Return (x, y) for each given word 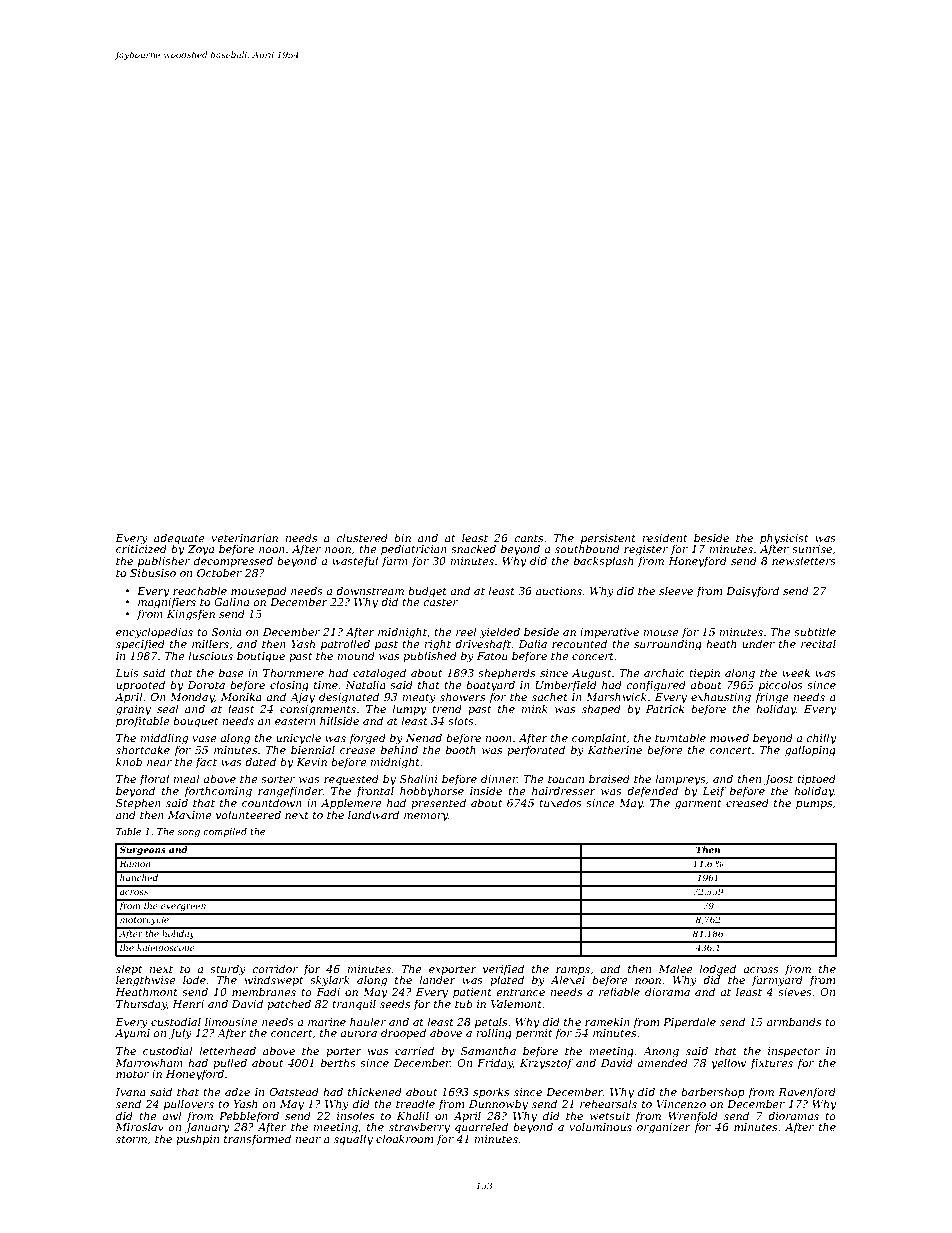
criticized (141, 549)
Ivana (130, 1092)
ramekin (607, 1021)
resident (665, 537)
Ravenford (807, 1092)
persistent (608, 539)
